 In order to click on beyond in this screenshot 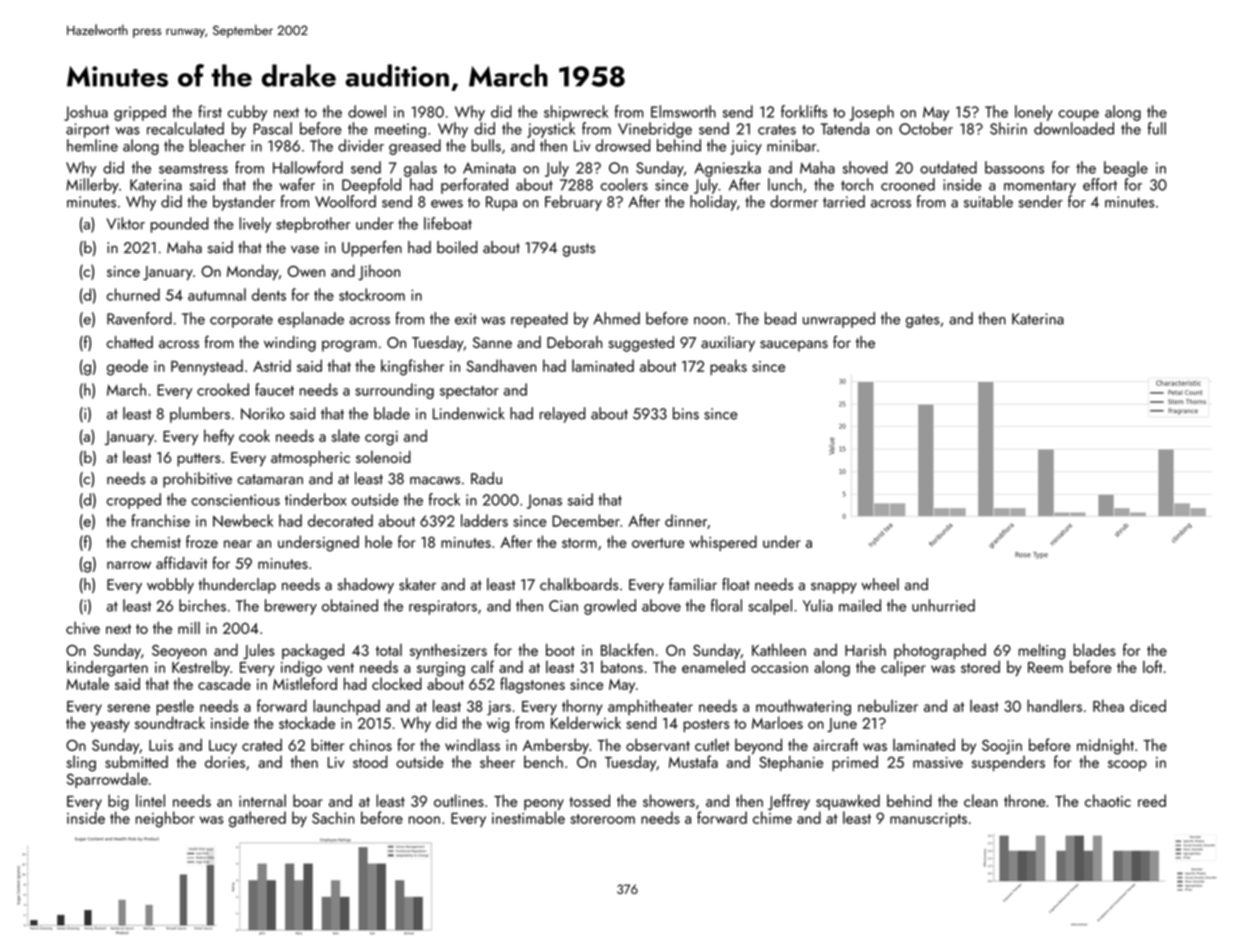, I will do `click(758, 746)`.
